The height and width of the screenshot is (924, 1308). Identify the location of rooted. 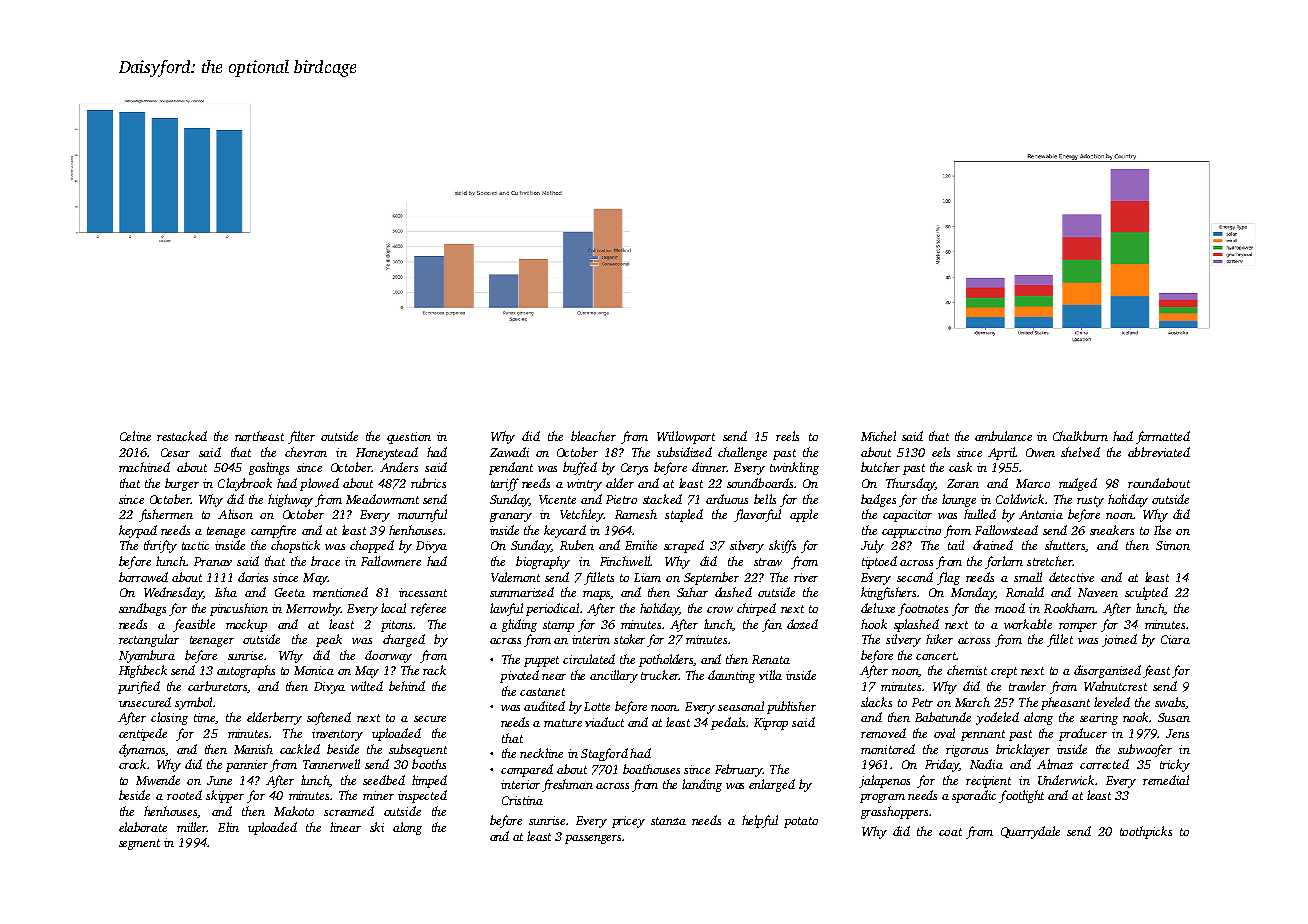
(184, 795).
